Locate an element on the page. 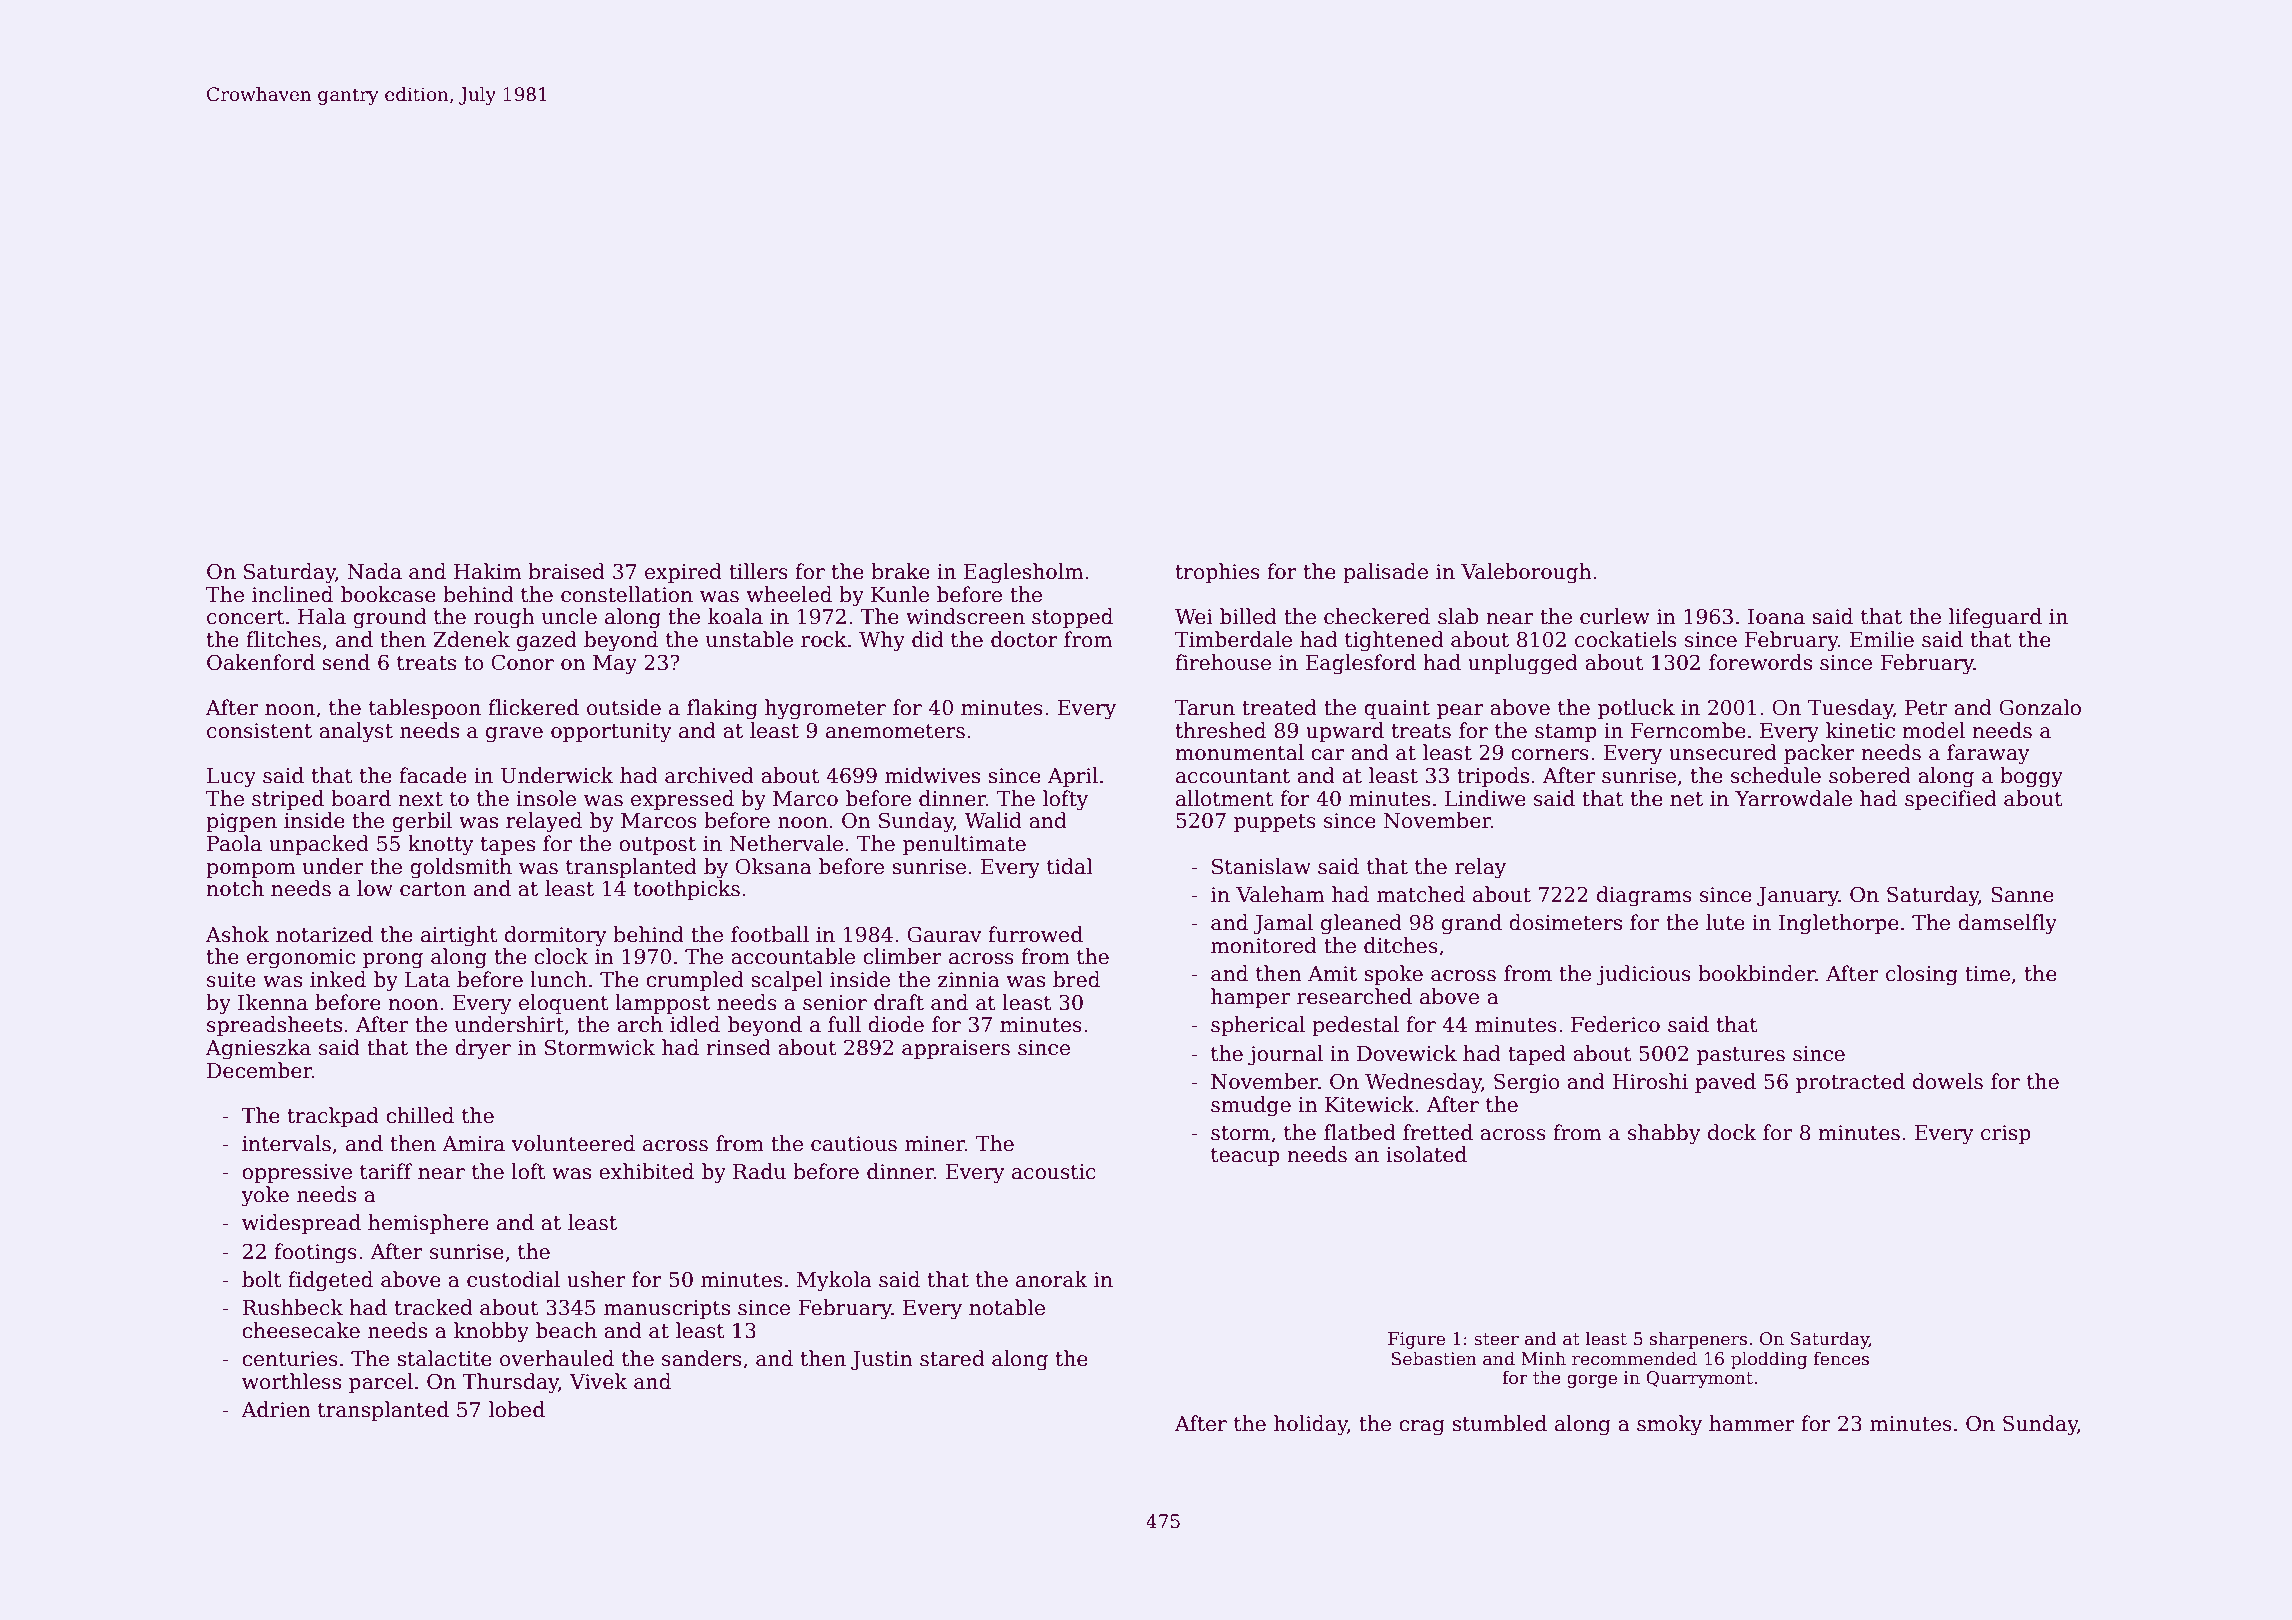 The width and height of the image is (2292, 1620). holiday is located at coordinates (1311, 1425).
